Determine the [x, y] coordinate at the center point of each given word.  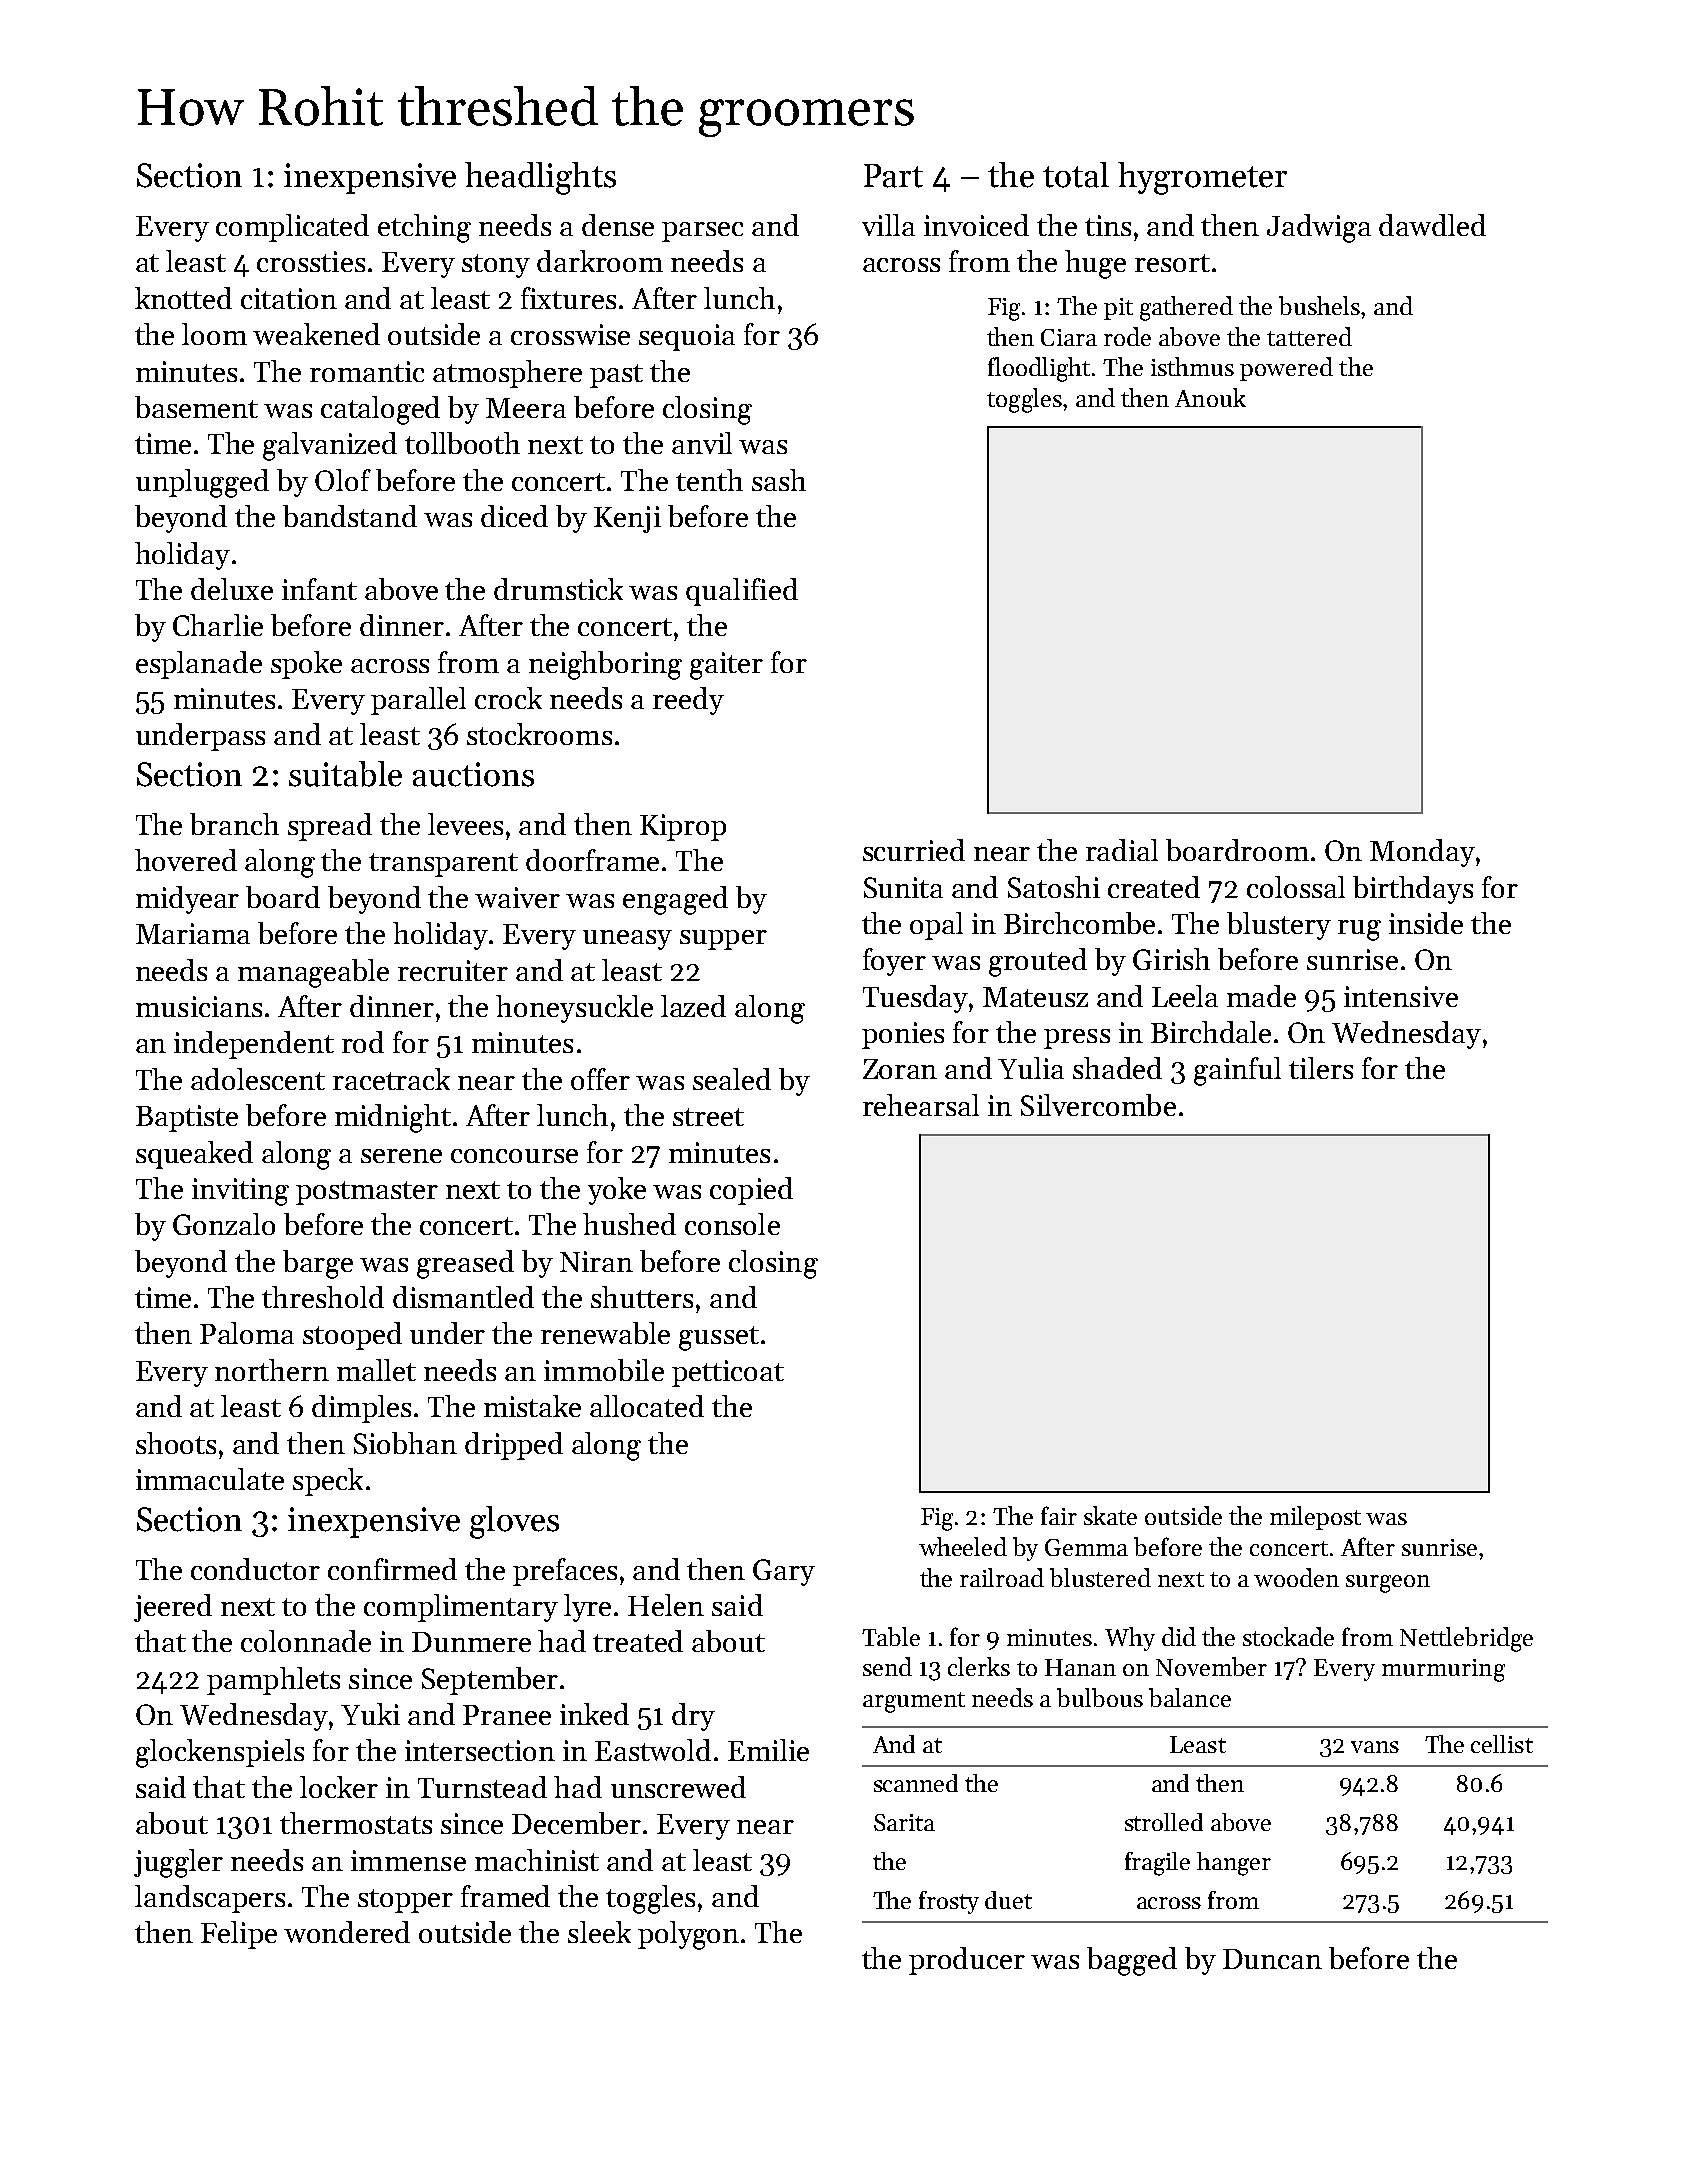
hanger [1234, 1864]
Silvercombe [1098, 1105]
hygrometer [1202, 178]
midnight [393, 1118]
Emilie [768, 1750]
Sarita [904, 1822]
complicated [292, 228]
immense [408, 1860]
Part [893, 176]
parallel [418, 701]
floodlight [1039, 369]
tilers [1321, 1068]
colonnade [306, 1641]
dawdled [1432, 225]
